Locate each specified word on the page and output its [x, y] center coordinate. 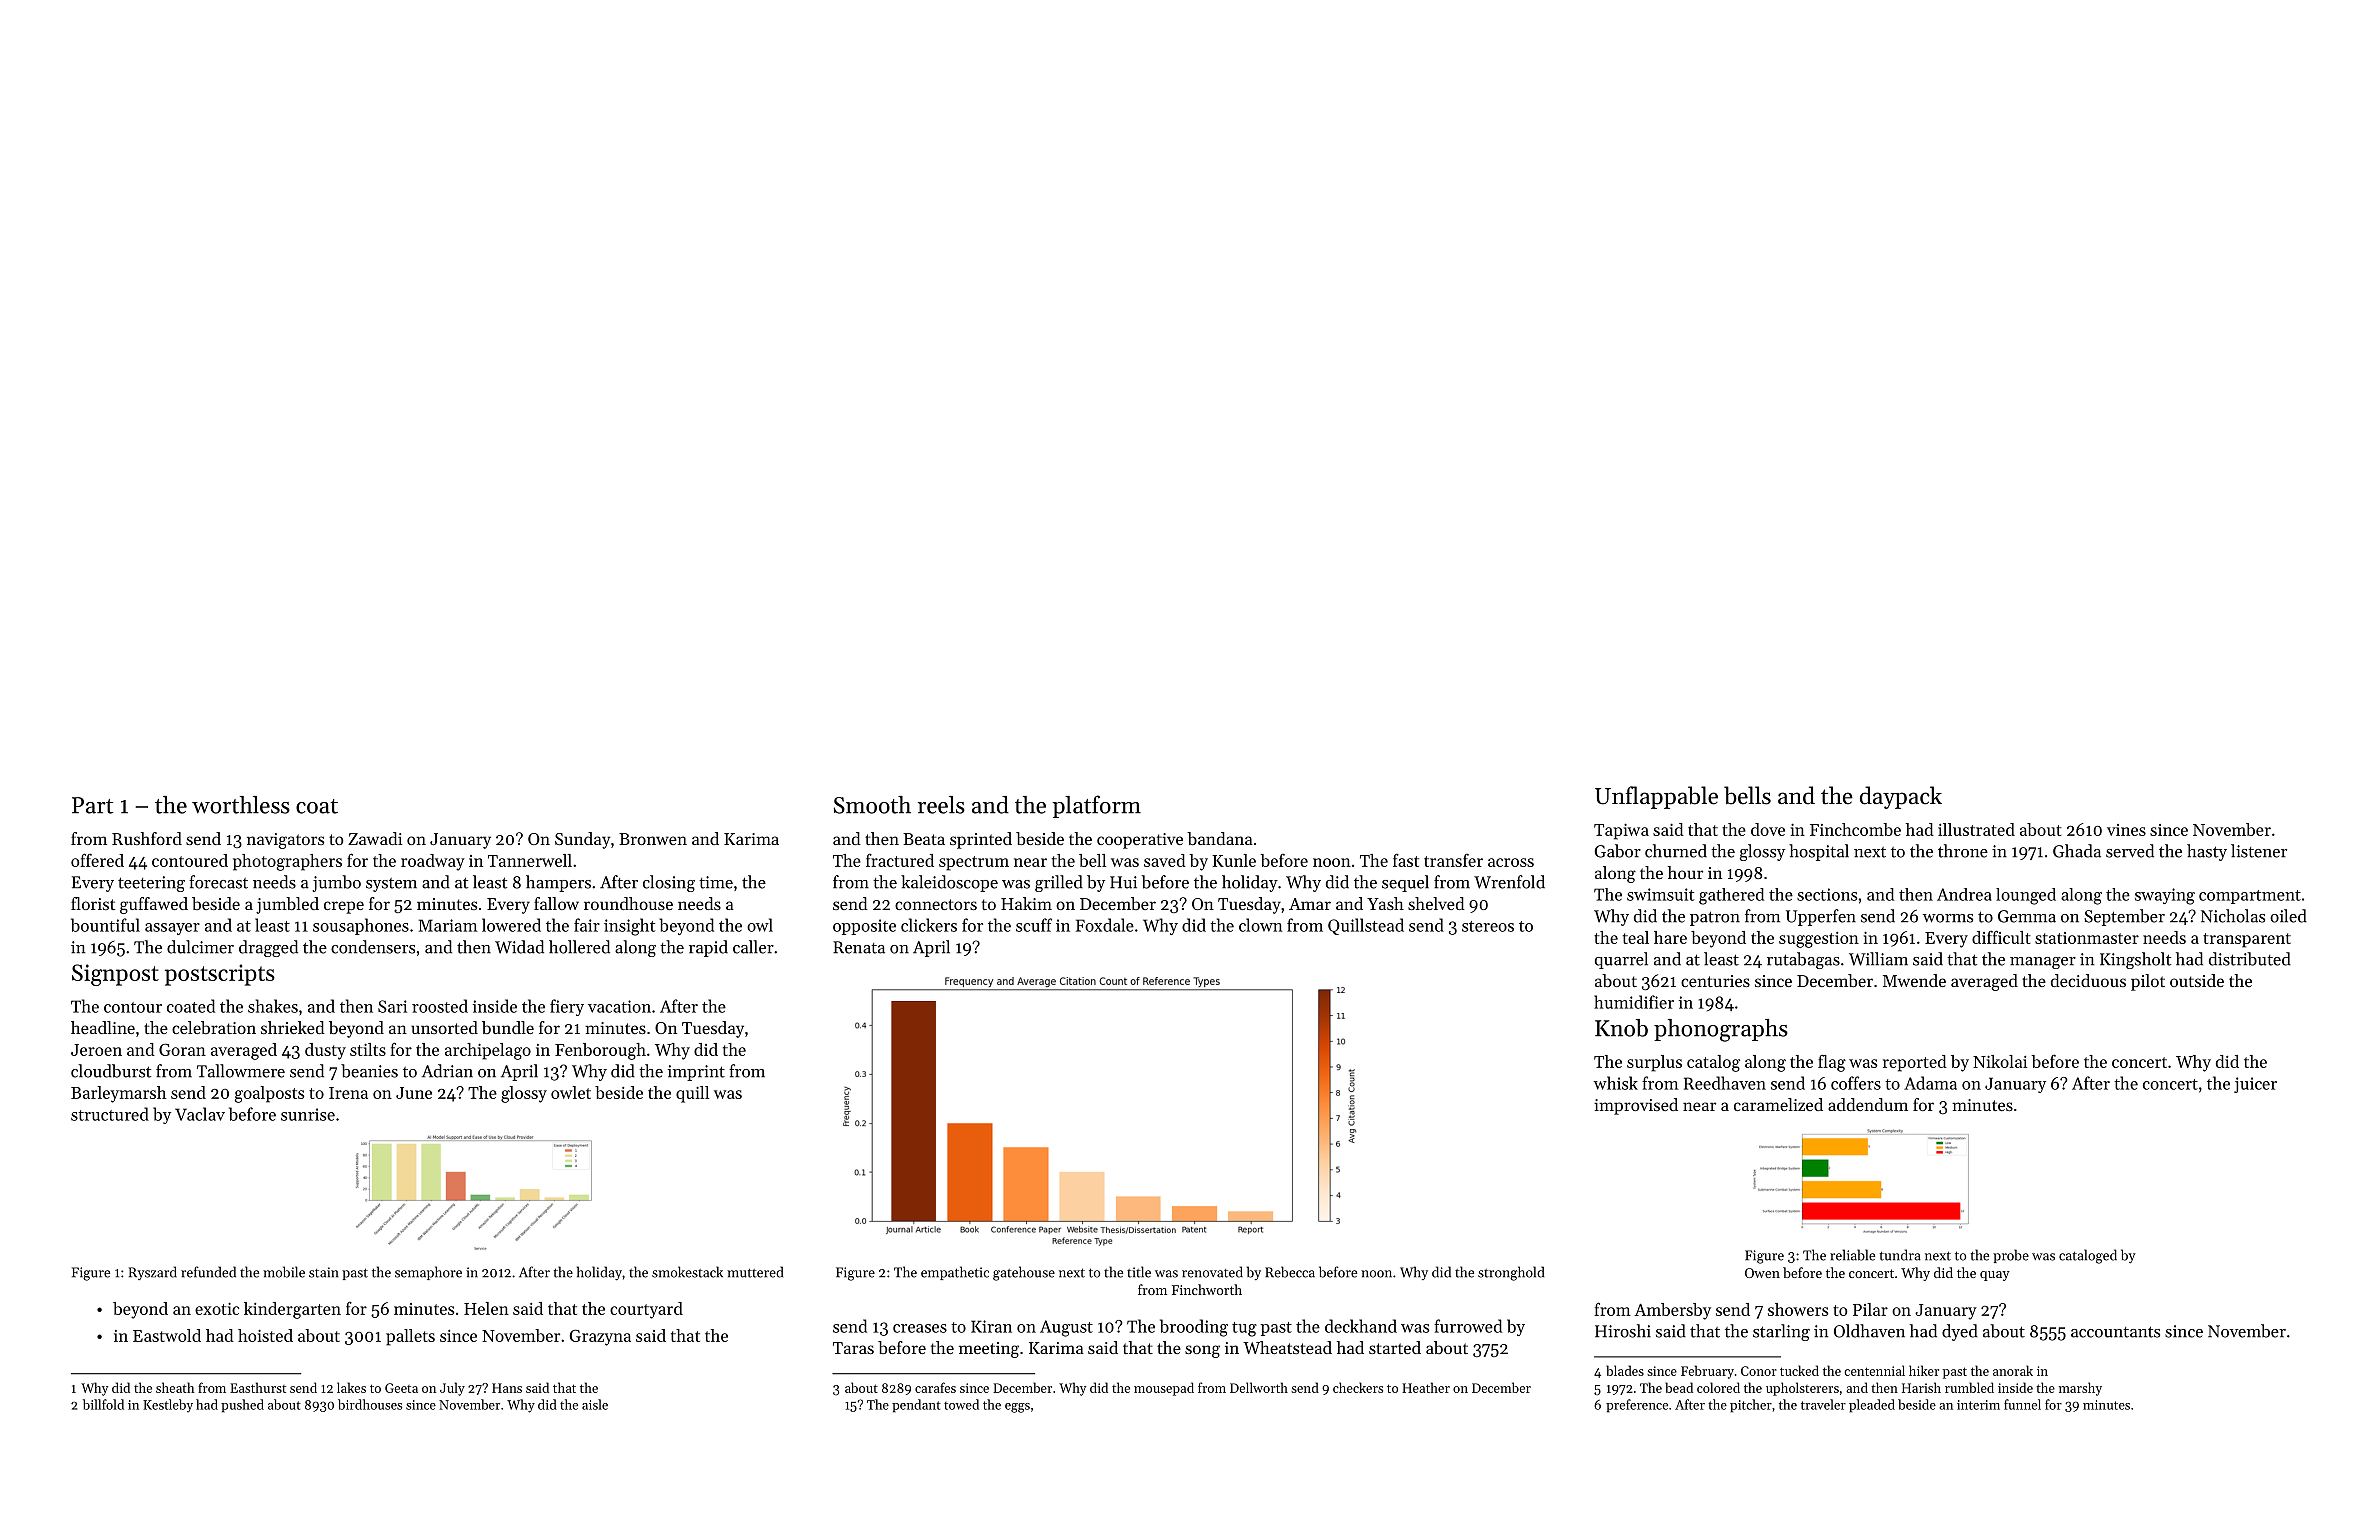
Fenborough [600, 1051]
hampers [558, 883]
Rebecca [1290, 1272]
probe [2011, 1256]
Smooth [872, 805]
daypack [1901, 797]
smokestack [687, 1272]
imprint [696, 1073]
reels [941, 805]
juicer [2255, 1085]
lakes [351, 1387]
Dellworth [1259, 1387]
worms [1948, 918]
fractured [900, 860]
